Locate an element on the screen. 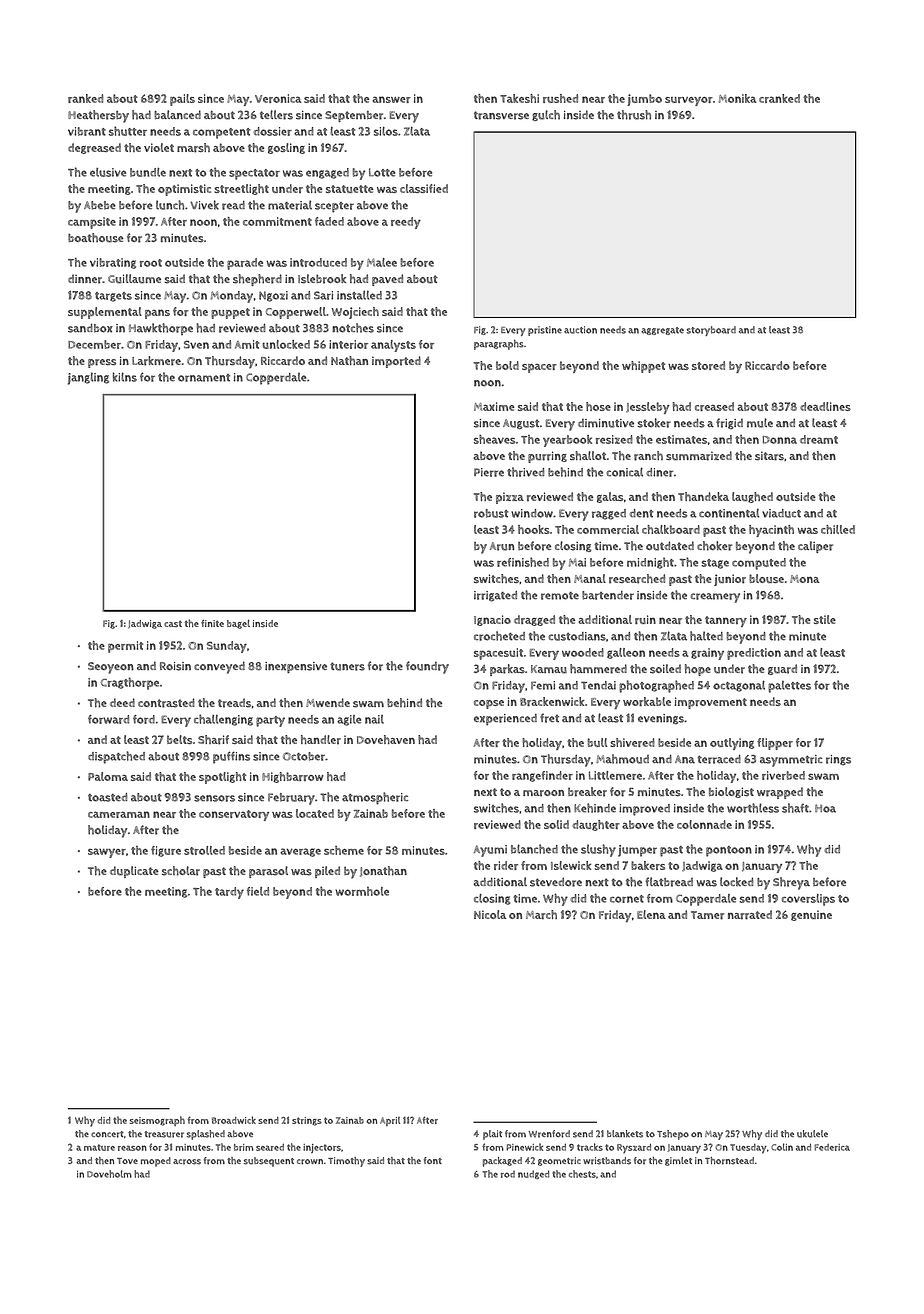 The image size is (924, 1314). wormhole is located at coordinates (362, 891).
